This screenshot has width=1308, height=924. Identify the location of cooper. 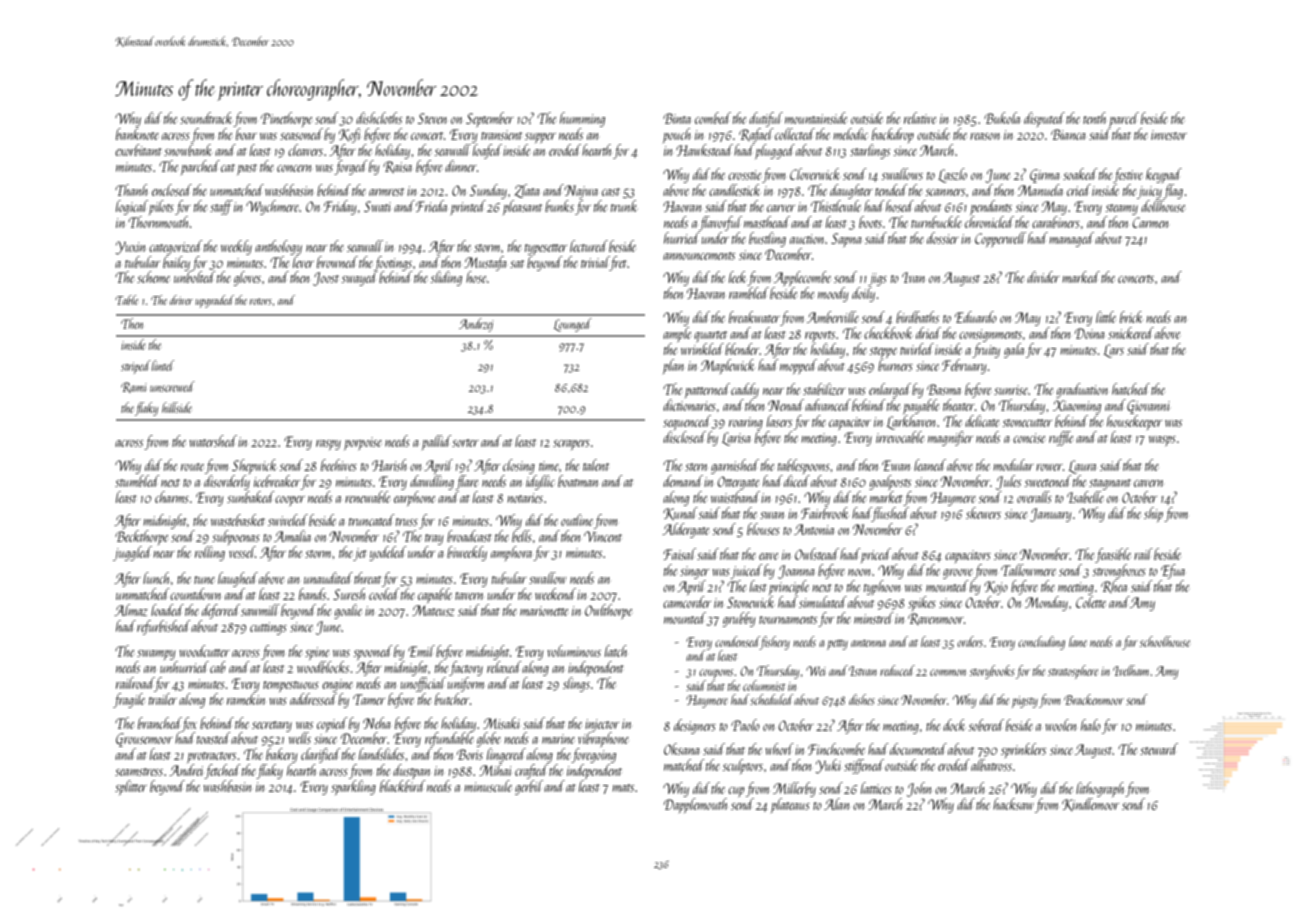
(290, 501).
